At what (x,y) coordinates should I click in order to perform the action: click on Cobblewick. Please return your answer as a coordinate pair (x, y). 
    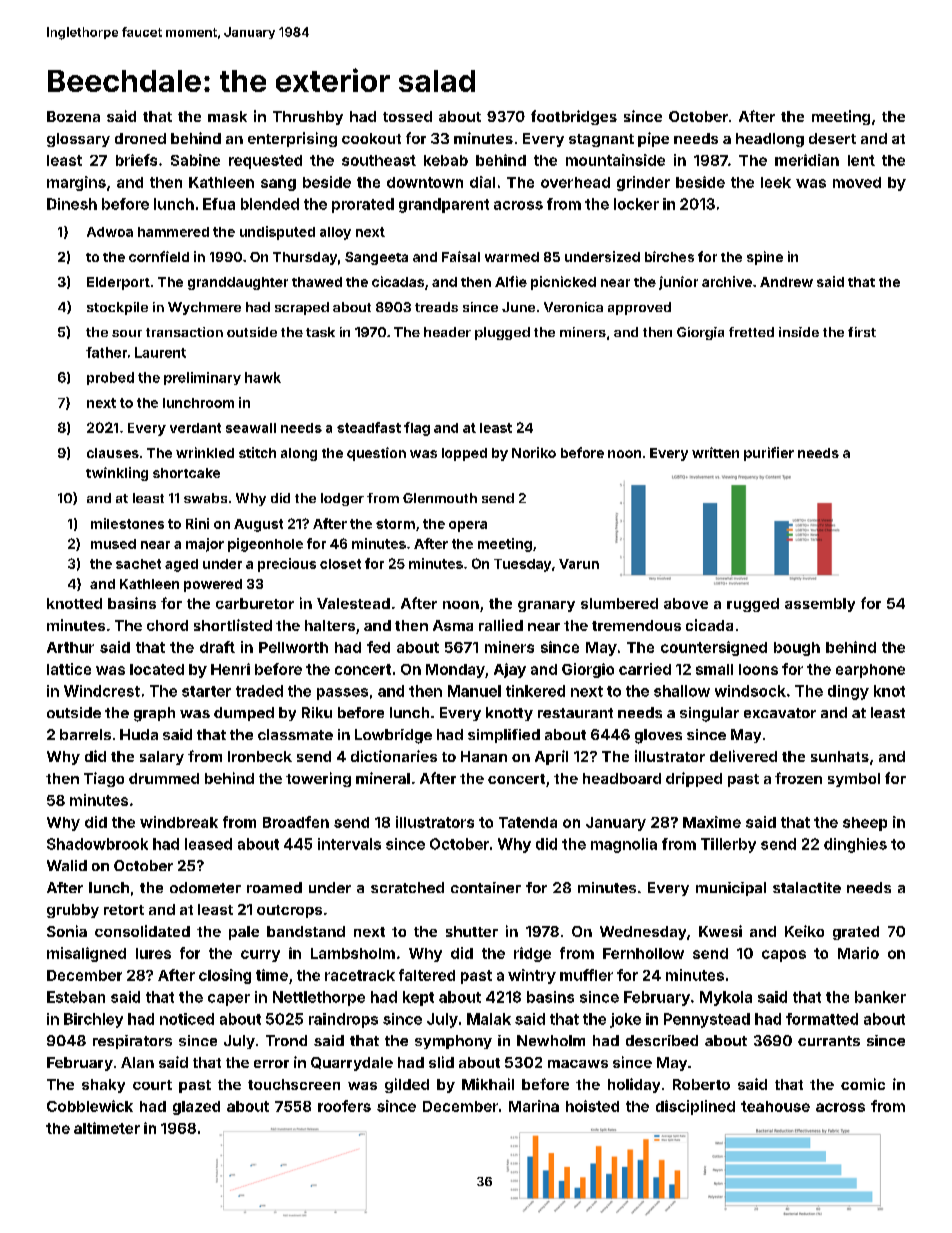
    Looking at the image, I should click on (90, 1106).
